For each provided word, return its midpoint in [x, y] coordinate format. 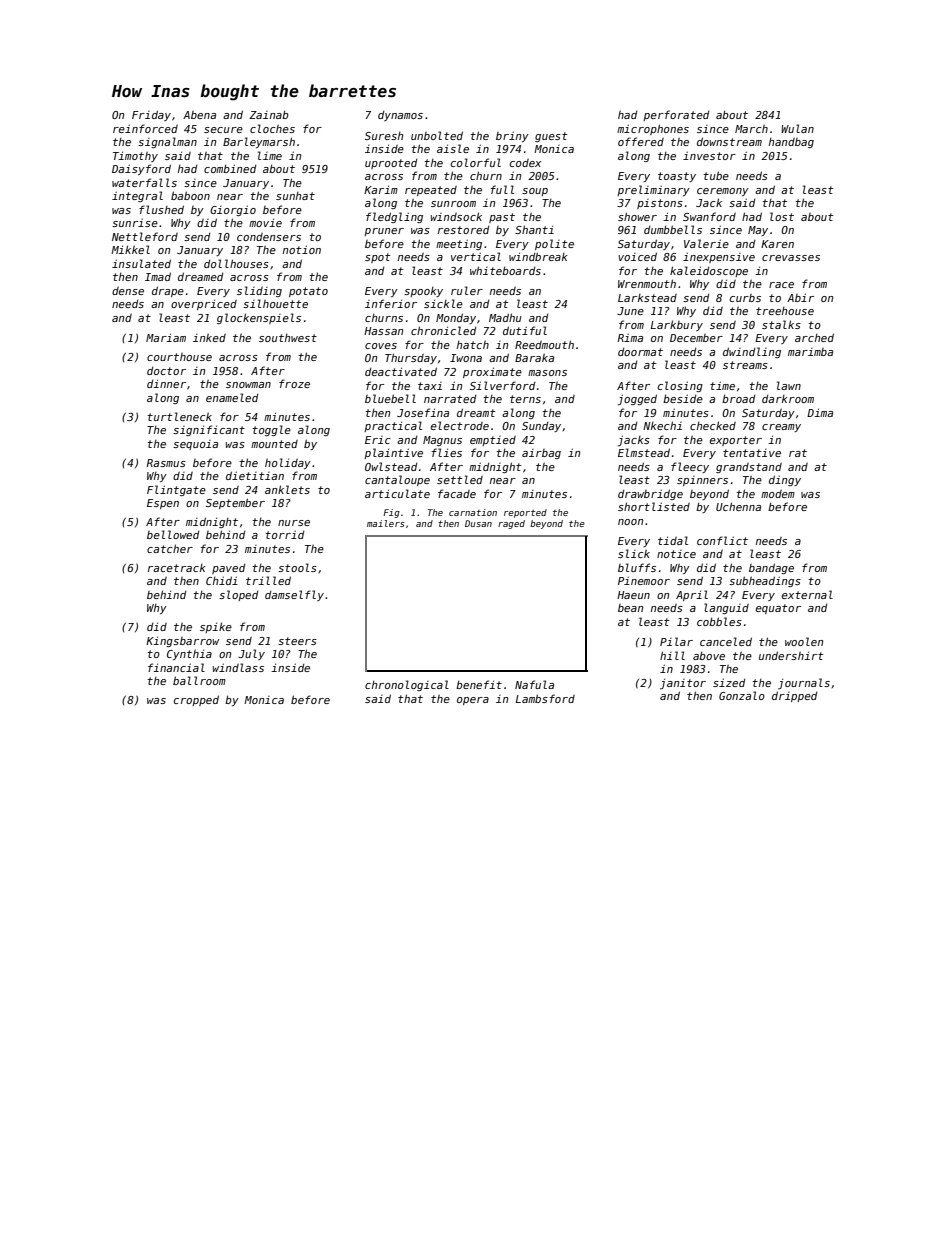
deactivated [401, 371]
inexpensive [719, 257]
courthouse [179, 357]
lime [270, 155]
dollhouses [236, 263]
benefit [479, 684]
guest [551, 137]
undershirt [791, 655]
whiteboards [505, 270]
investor [709, 155]
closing [680, 386]
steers [297, 641]
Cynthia [189, 654]
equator [778, 609]
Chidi [222, 580]
